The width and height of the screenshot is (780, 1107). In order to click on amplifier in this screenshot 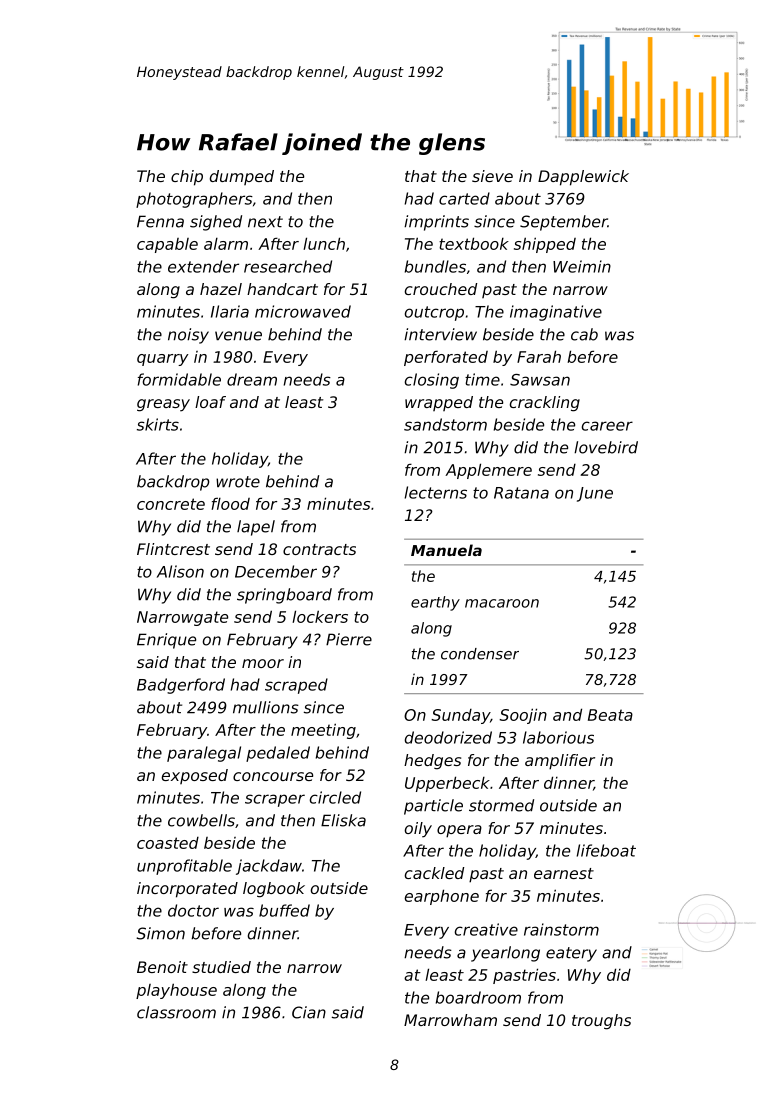, I will do `click(560, 762)`.
